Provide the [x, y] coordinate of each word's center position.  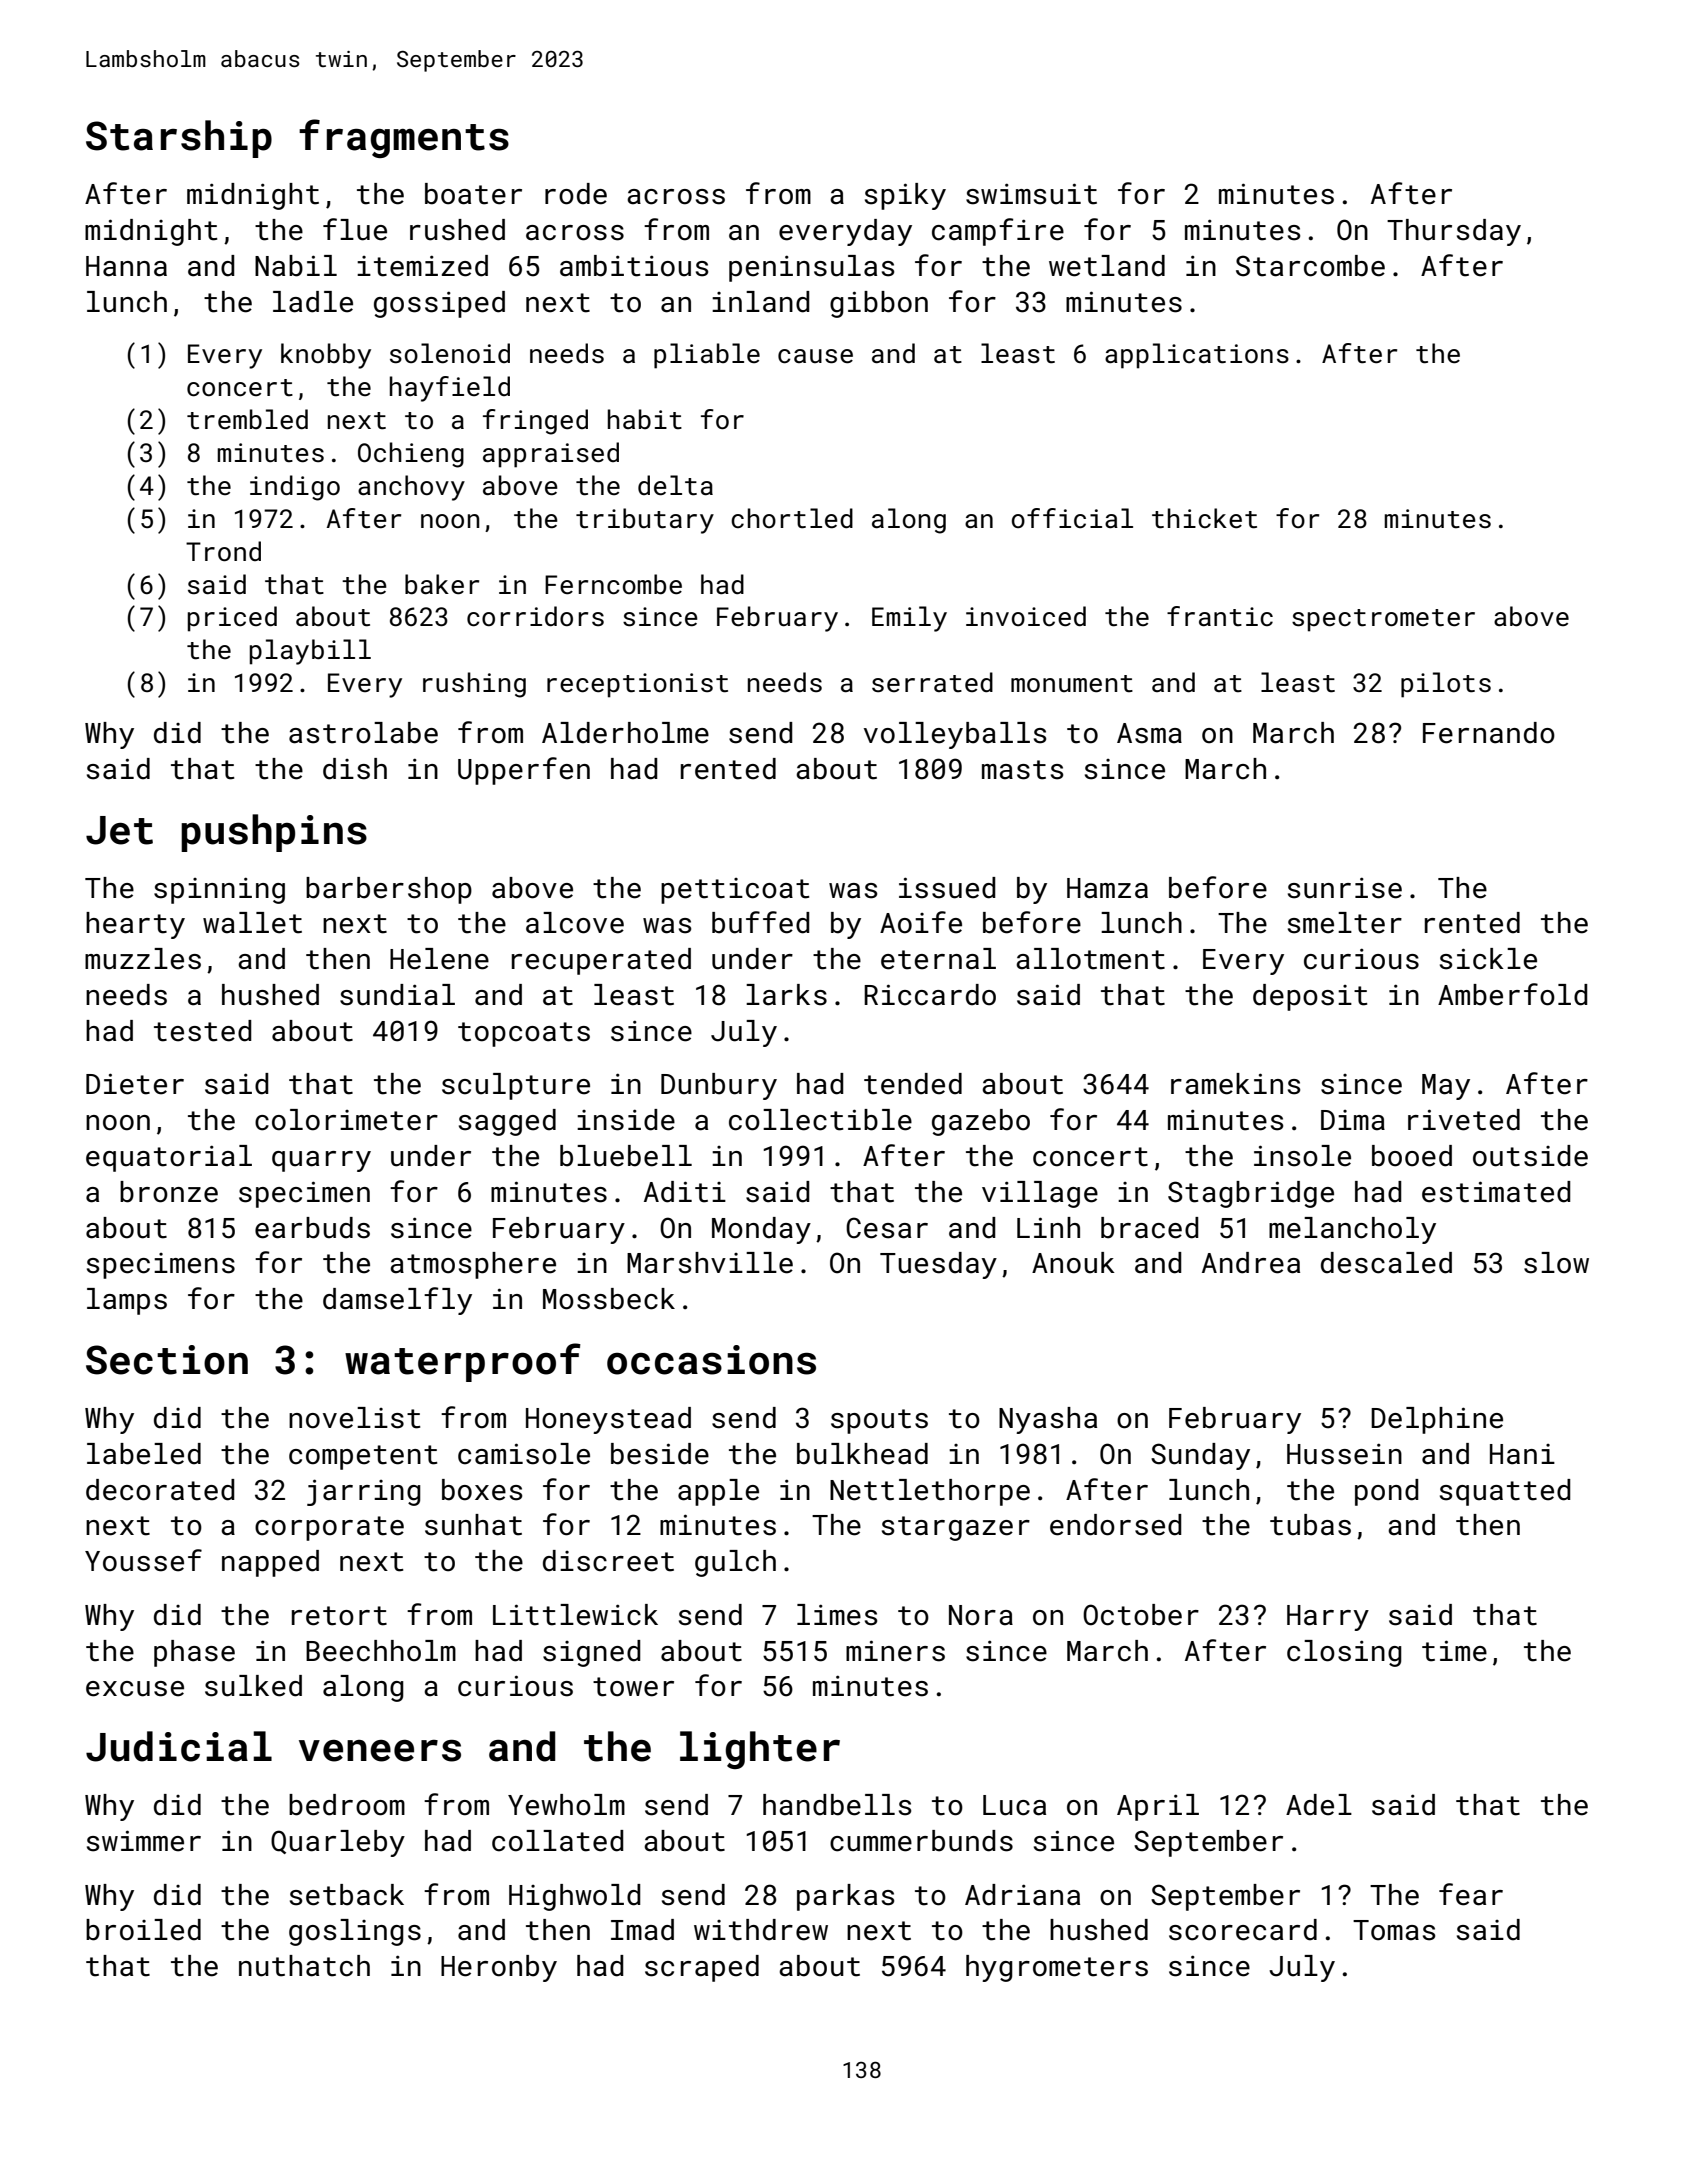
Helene [439, 959]
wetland [1107, 266]
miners [895, 1651]
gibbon [879, 304]
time [1454, 1651]
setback [347, 1895]
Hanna [126, 266]
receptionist [637, 685]
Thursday [1454, 232]
